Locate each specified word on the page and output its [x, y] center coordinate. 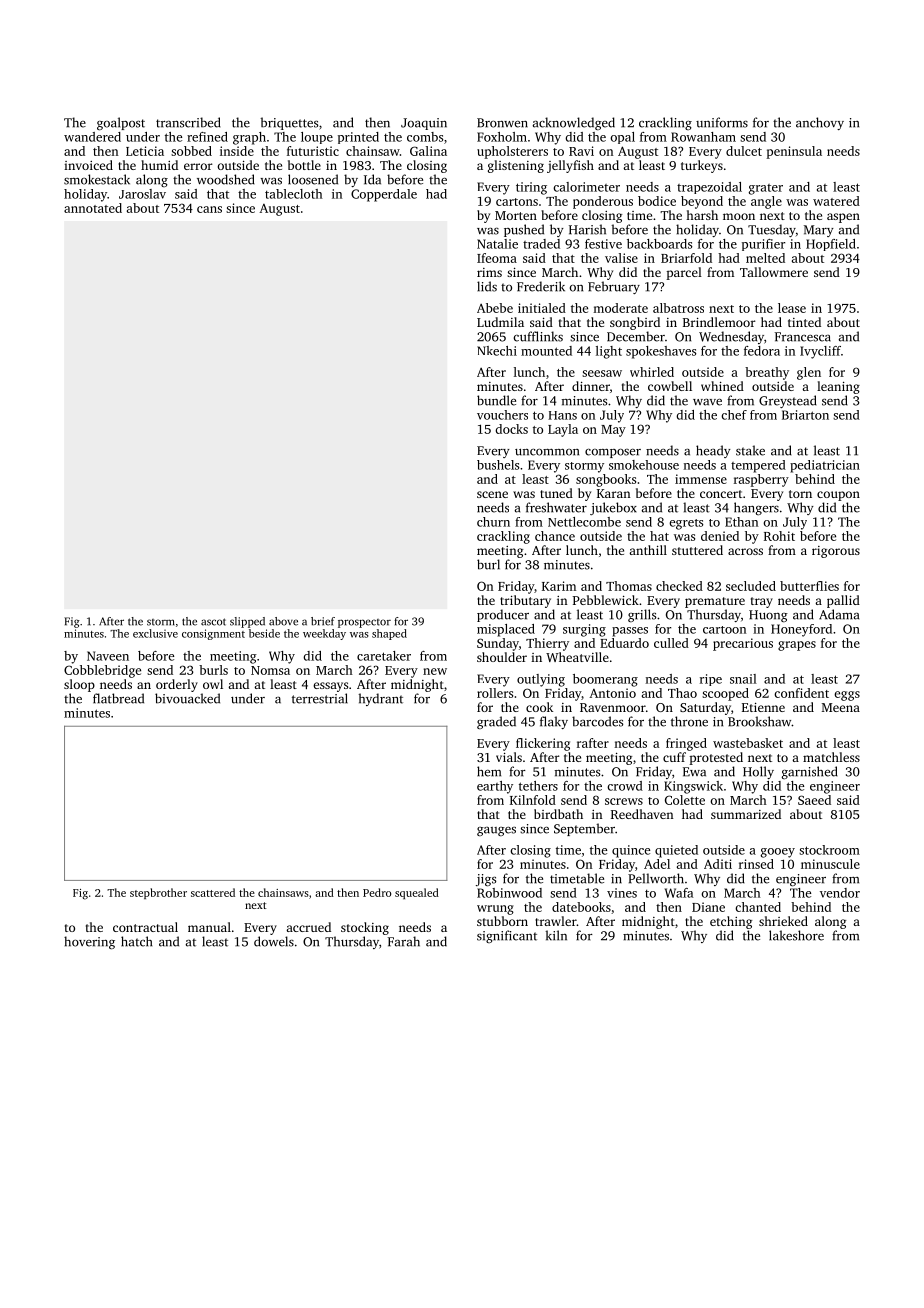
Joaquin [424, 124]
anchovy [820, 123]
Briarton [805, 415]
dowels [274, 941]
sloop [79, 685]
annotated [93, 208]
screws [624, 801]
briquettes [289, 123]
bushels [498, 465]
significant [507, 936]
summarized [746, 814]
